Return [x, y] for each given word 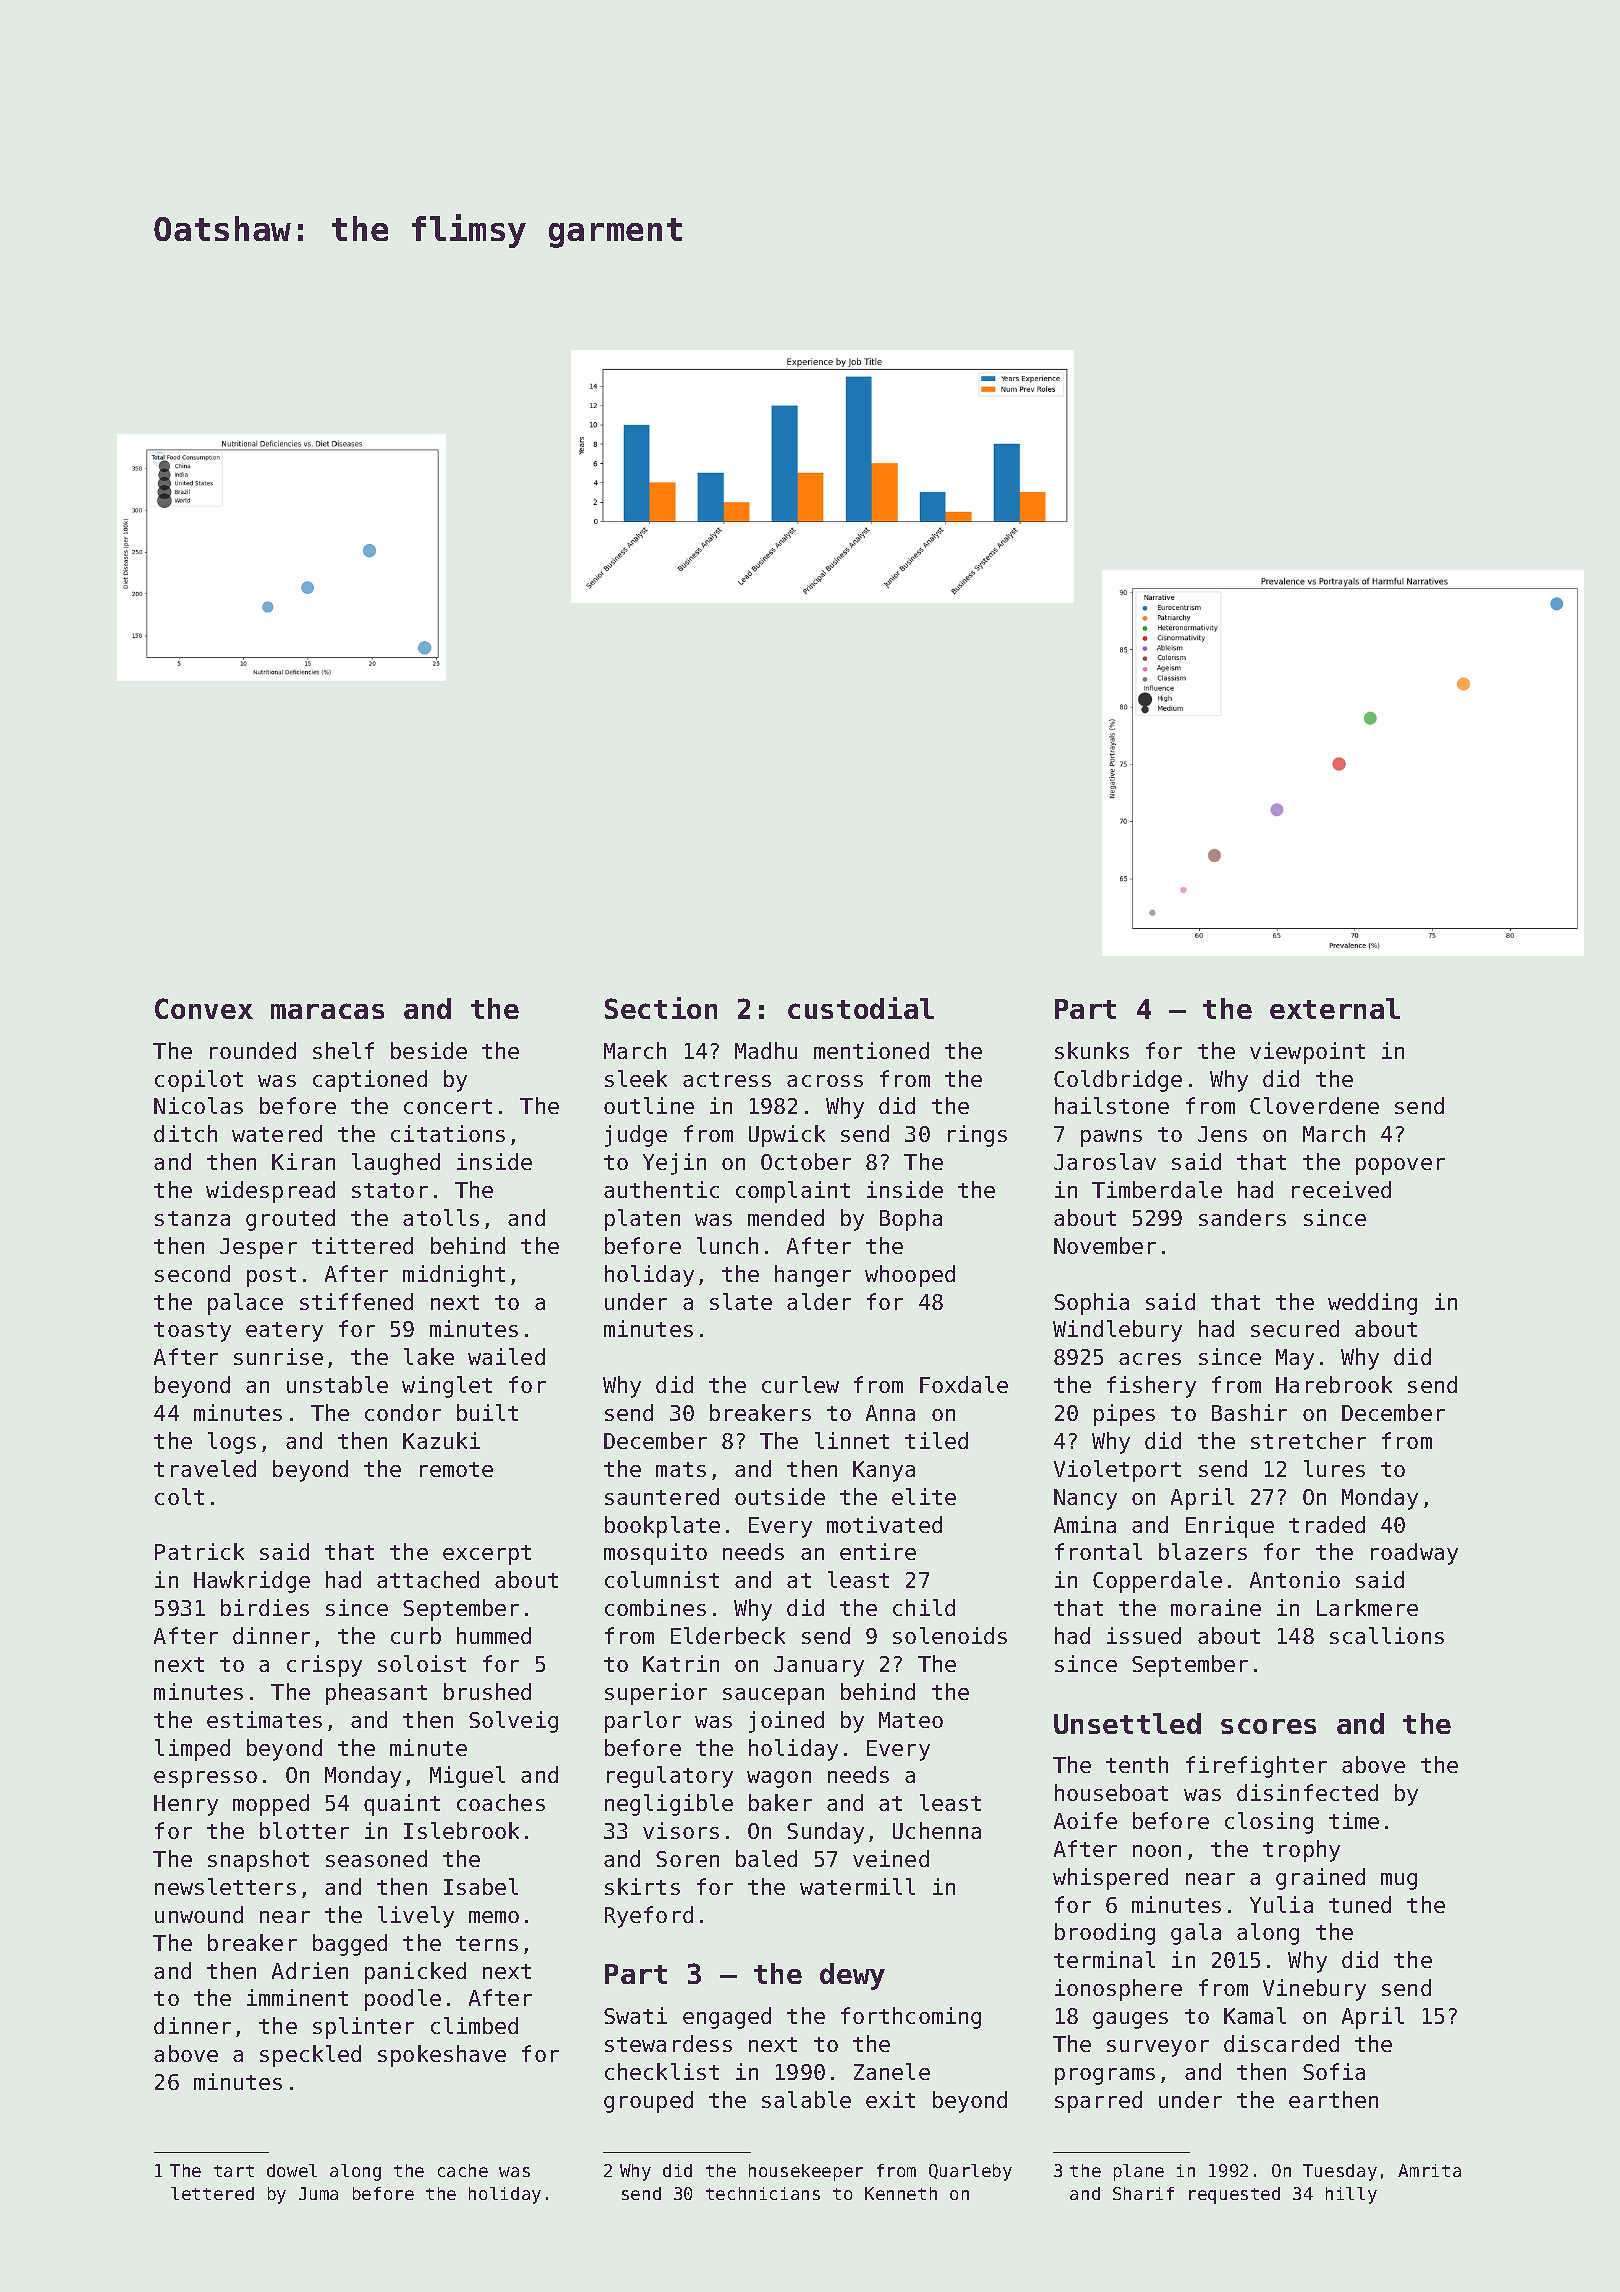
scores [1268, 1726]
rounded [253, 1050]
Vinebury [1314, 1990]
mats [681, 1469]
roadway [1414, 1554]
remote [456, 1469]
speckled [310, 2056]
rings [977, 1136]
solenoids [950, 1635]
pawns [1111, 1138]
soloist [422, 1663]
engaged [727, 2018]
